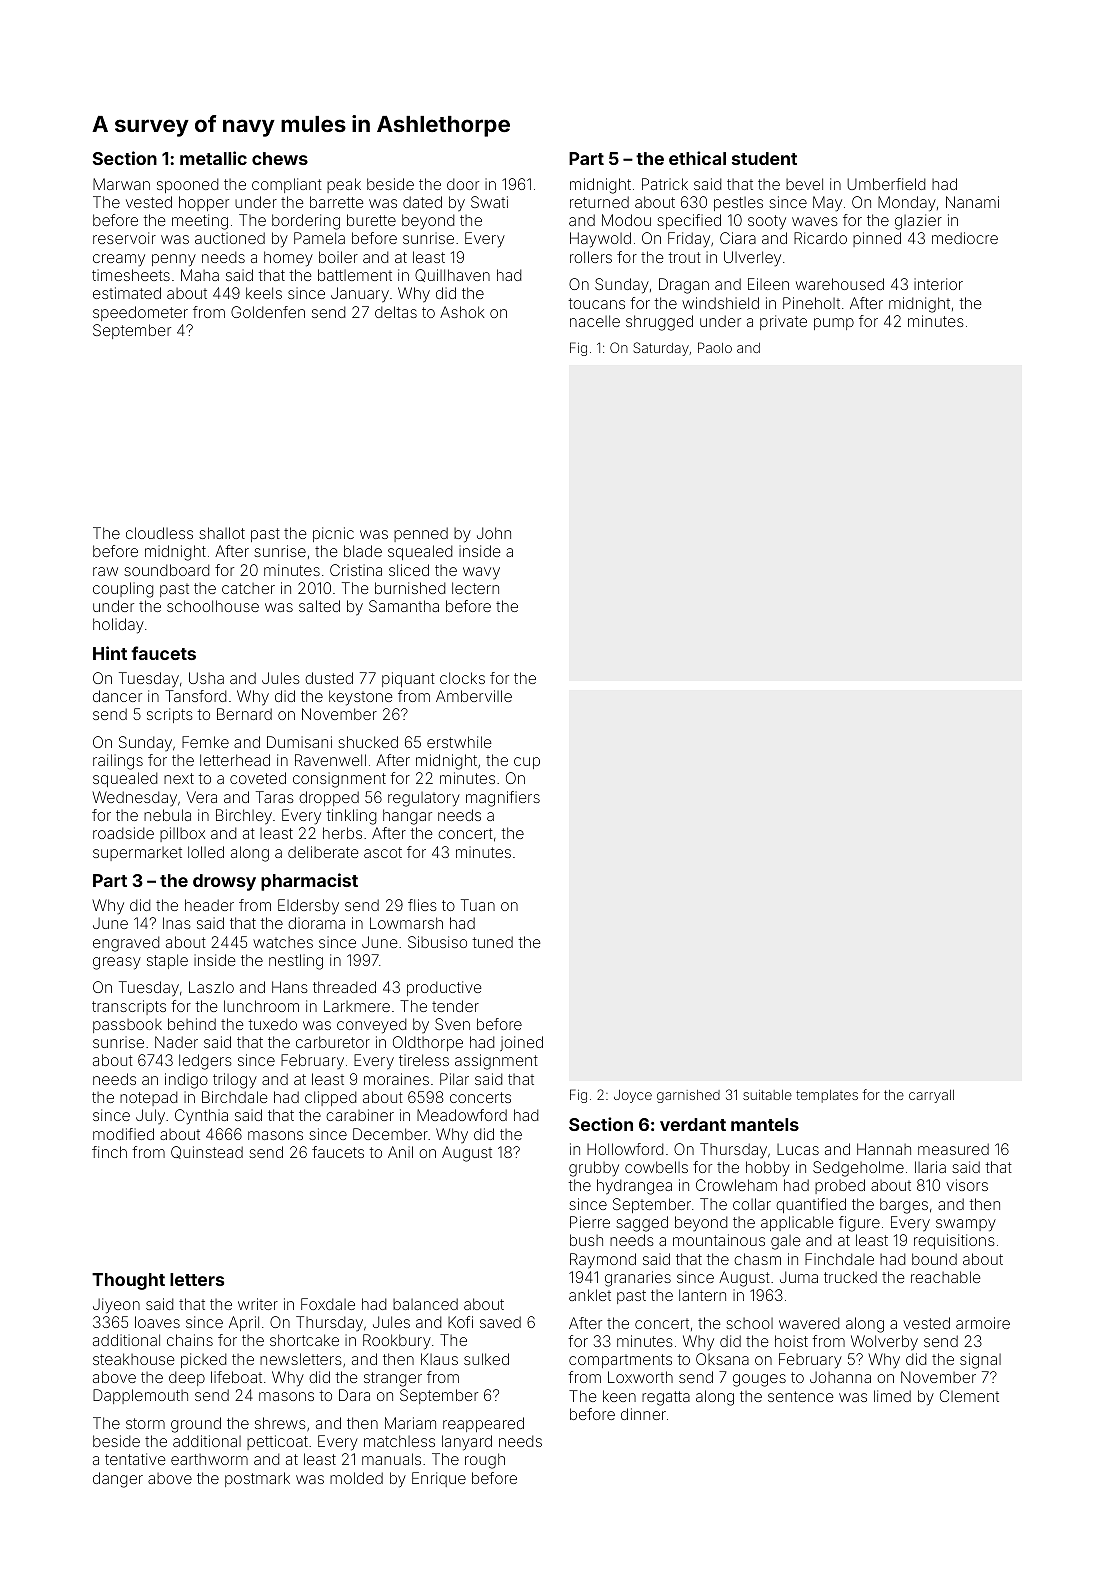 This document has height=1576, width=1114. What do you see at coordinates (257, 1479) in the document?
I see `postmark` at bounding box center [257, 1479].
